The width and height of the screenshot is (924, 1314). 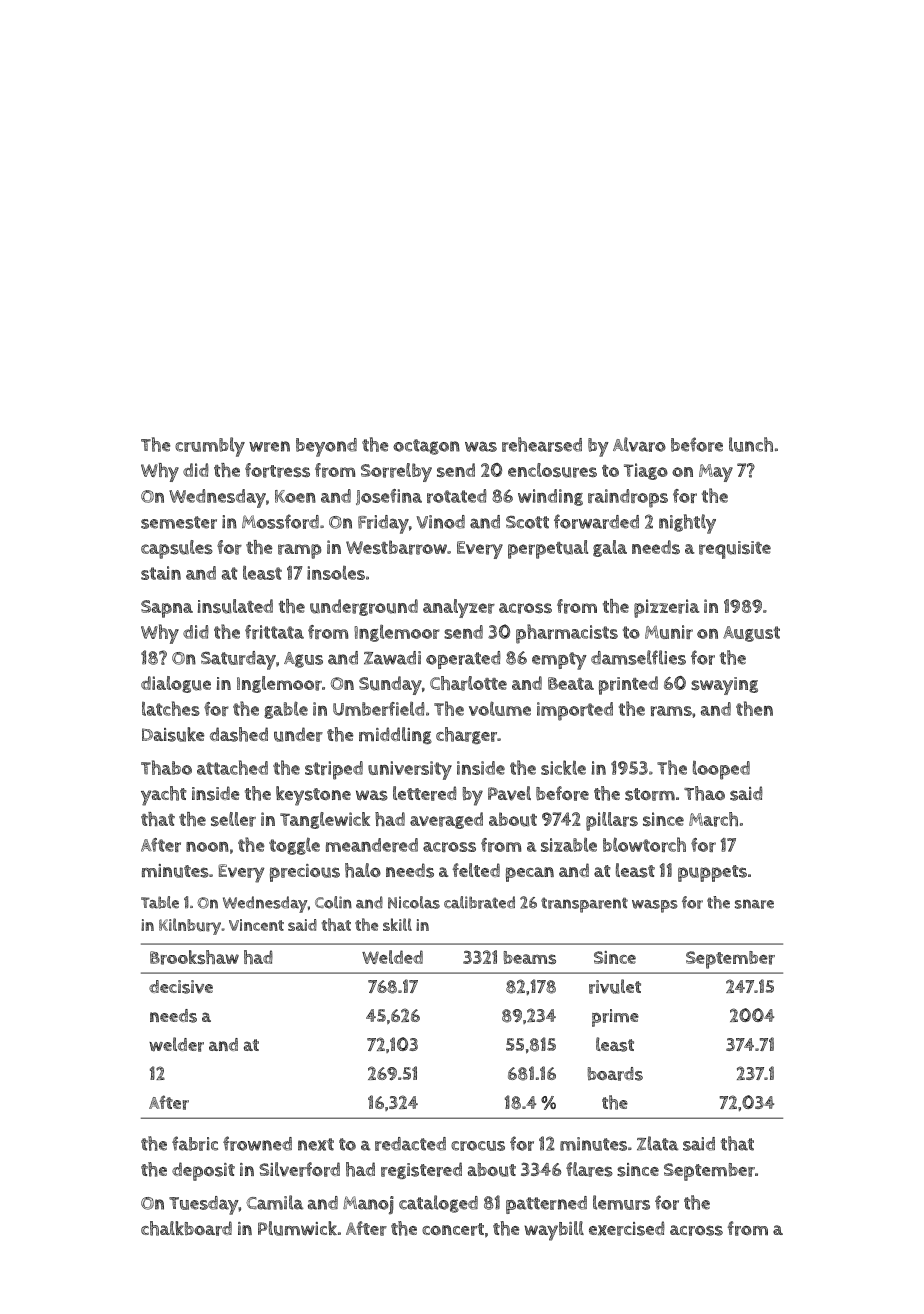 What do you see at coordinates (275, 1202) in the screenshot?
I see `Camila` at bounding box center [275, 1202].
